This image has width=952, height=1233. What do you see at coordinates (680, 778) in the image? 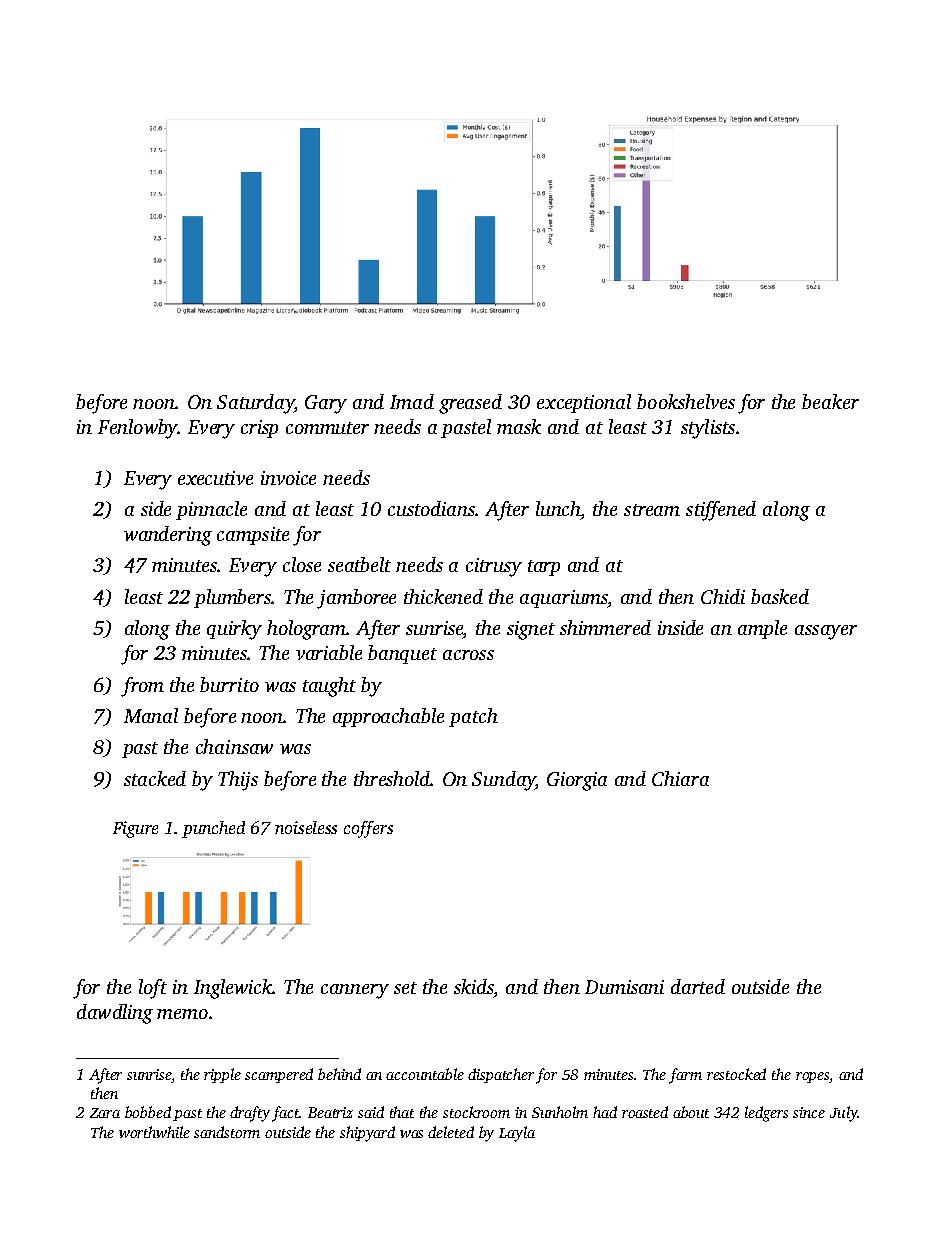
I see `Chiara` at bounding box center [680, 778].
